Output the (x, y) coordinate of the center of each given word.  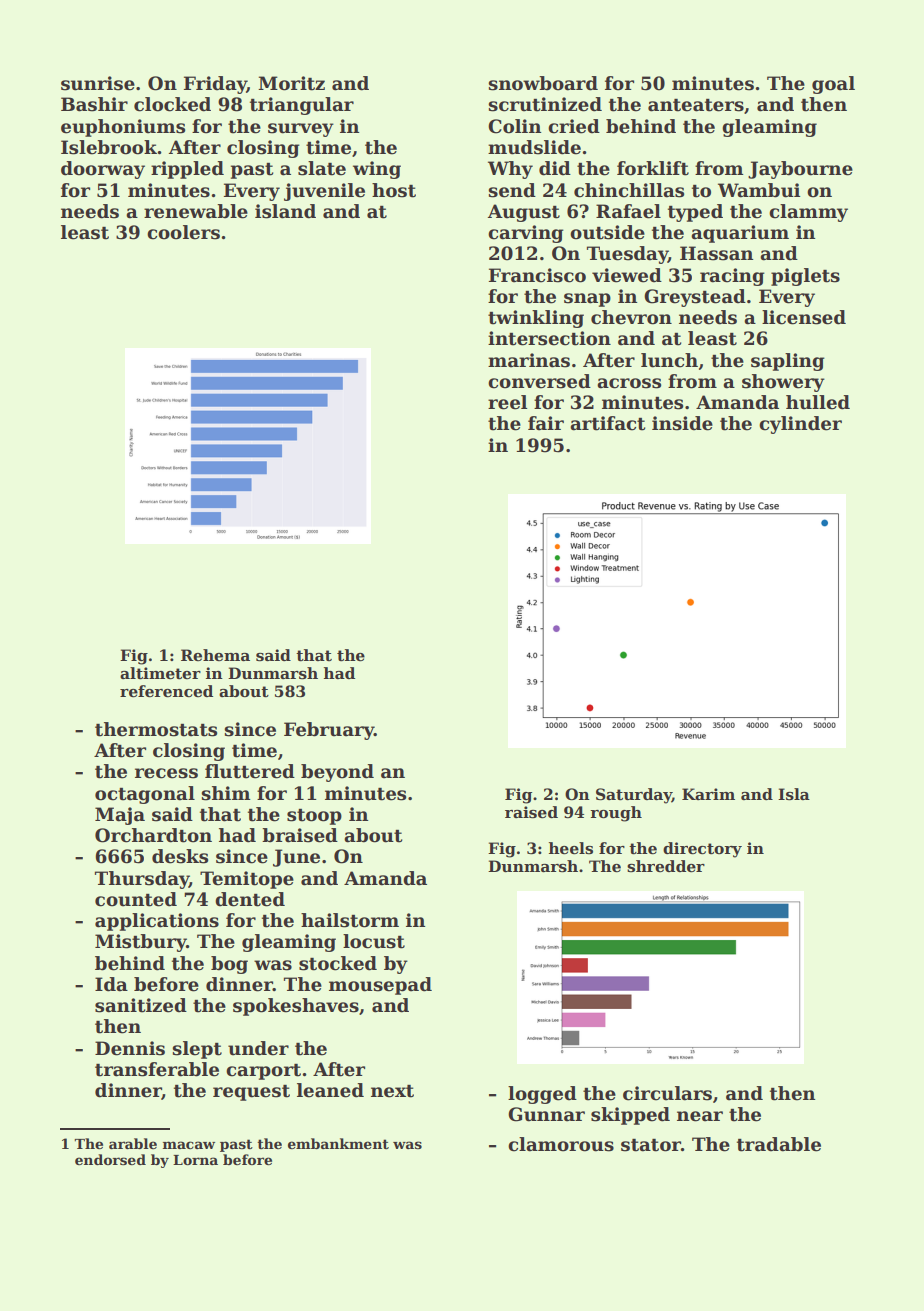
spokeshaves (296, 1007)
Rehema (215, 655)
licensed (804, 317)
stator (651, 1145)
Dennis (130, 1048)
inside (682, 423)
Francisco (537, 275)
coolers (183, 232)
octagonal (145, 795)
